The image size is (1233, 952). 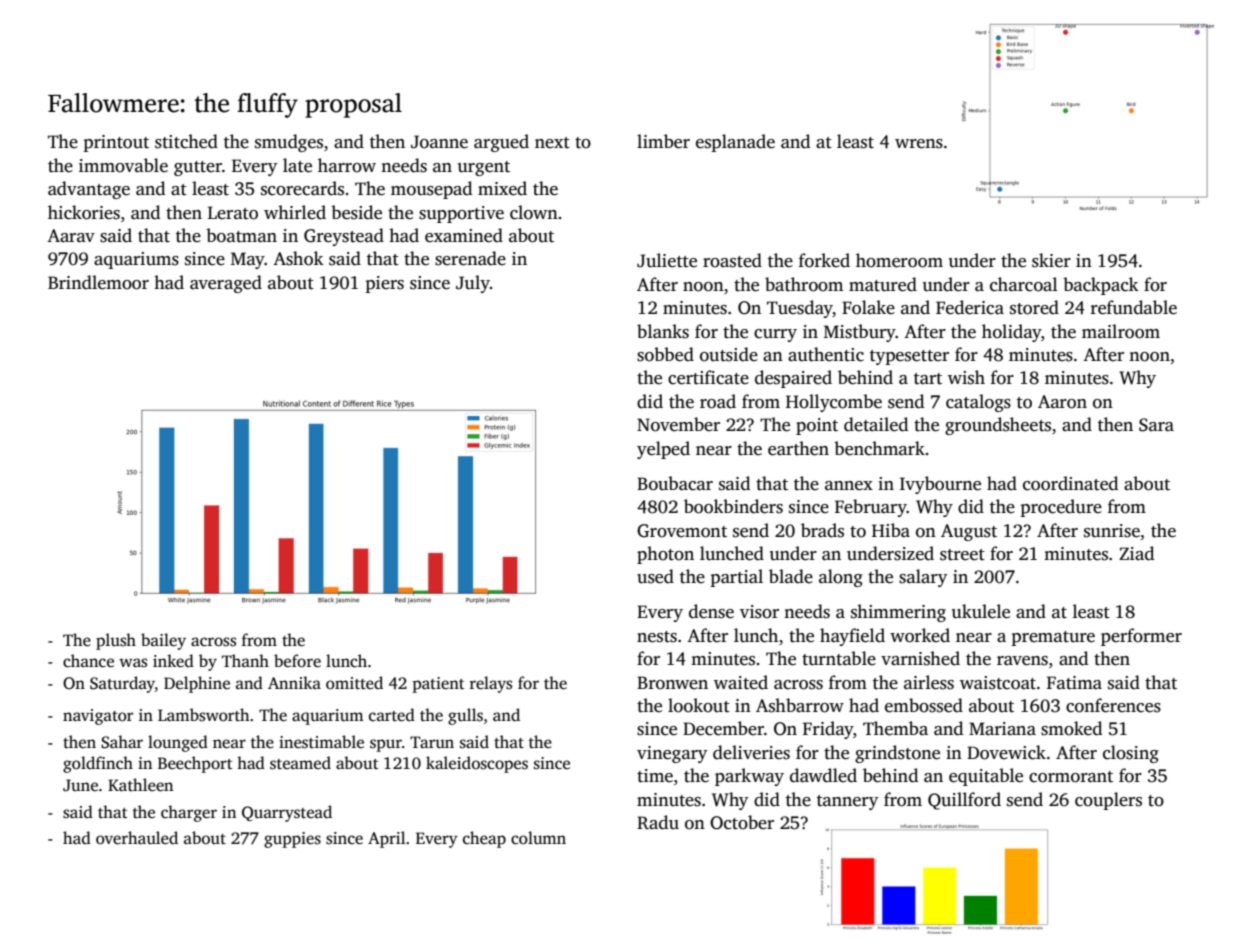 I want to click on printout, so click(x=116, y=143).
